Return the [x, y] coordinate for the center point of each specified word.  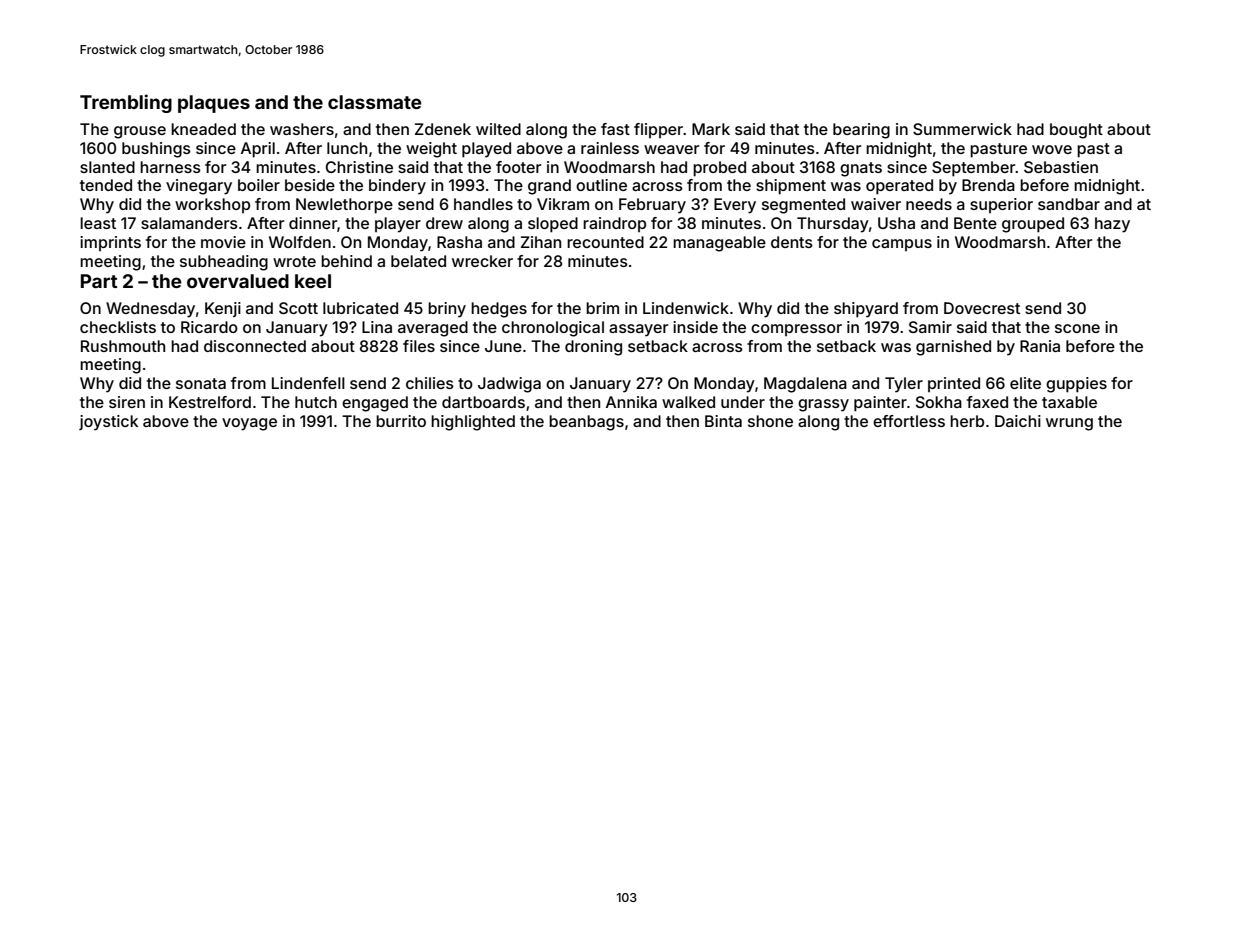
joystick [108, 423]
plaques [214, 104]
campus [902, 245]
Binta [723, 421]
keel [313, 281]
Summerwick [962, 129]
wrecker [482, 261]
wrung [1069, 424]
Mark [711, 129]
